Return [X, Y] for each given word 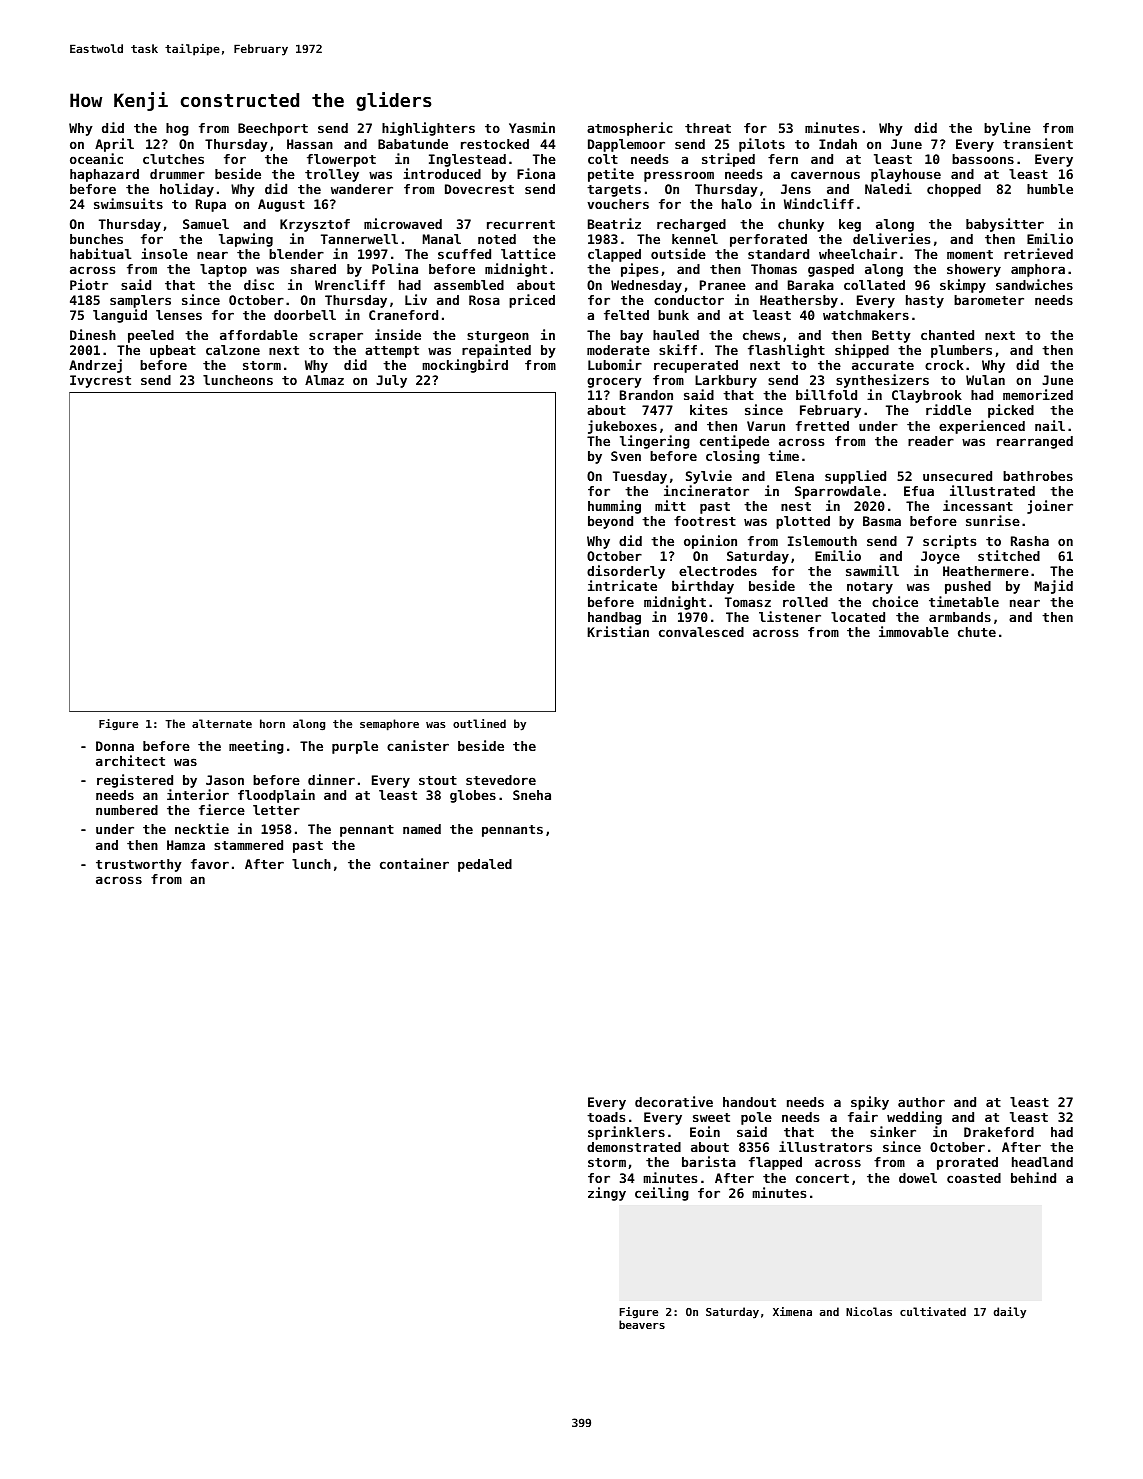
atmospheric [630, 129]
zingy [607, 1194]
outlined [479, 723]
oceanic [96, 158]
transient [1038, 143]
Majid [1054, 587]
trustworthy [139, 865]
